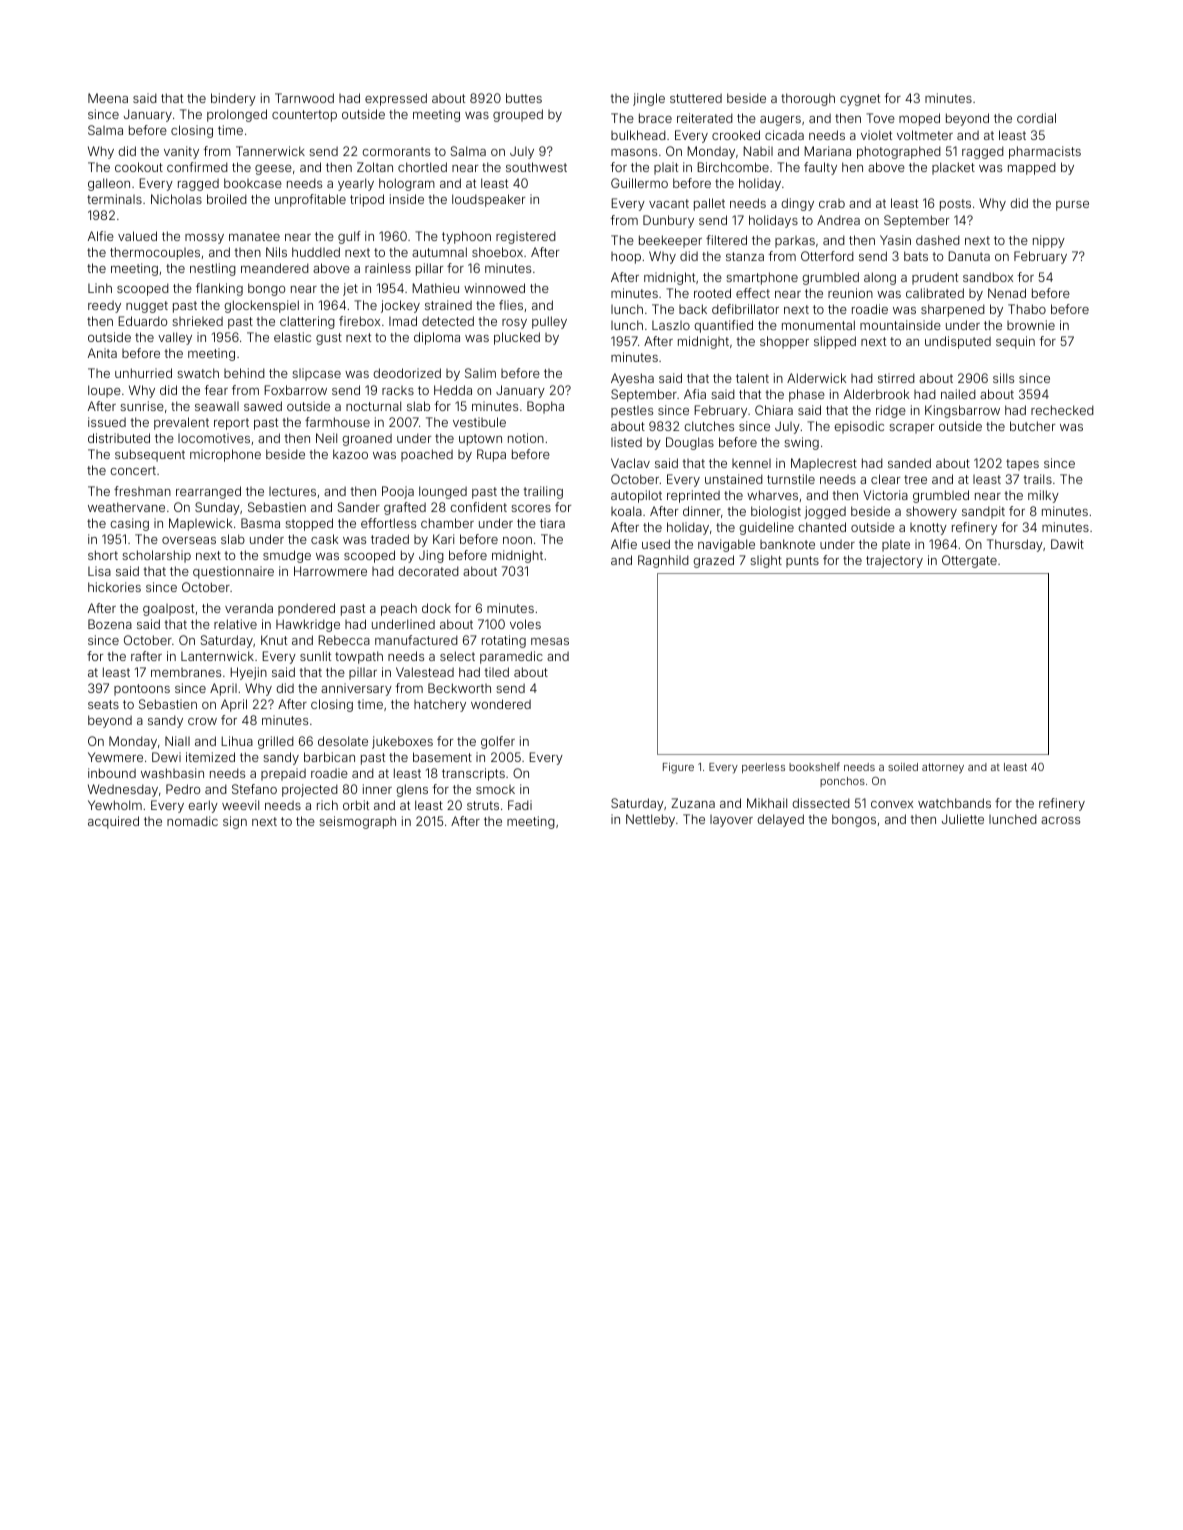  What do you see at coordinates (114, 587) in the screenshot?
I see `hickories` at bounding box center [114, 587].
